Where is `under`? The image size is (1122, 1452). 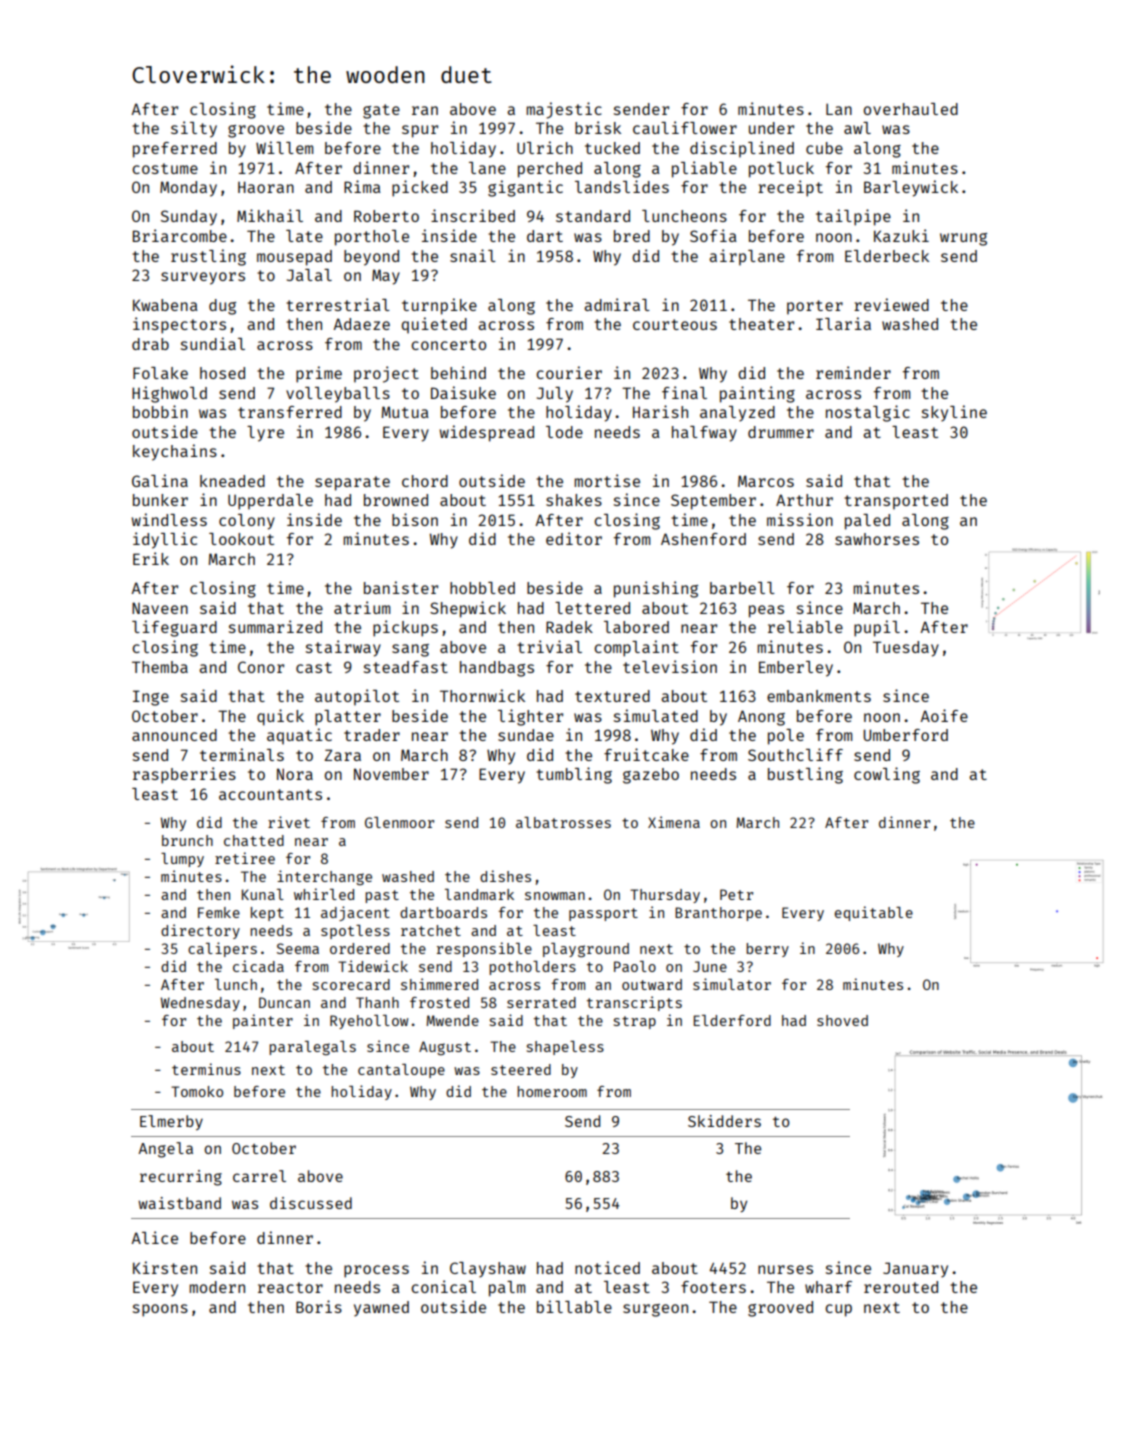 under is located at coordinates (771, 128).
